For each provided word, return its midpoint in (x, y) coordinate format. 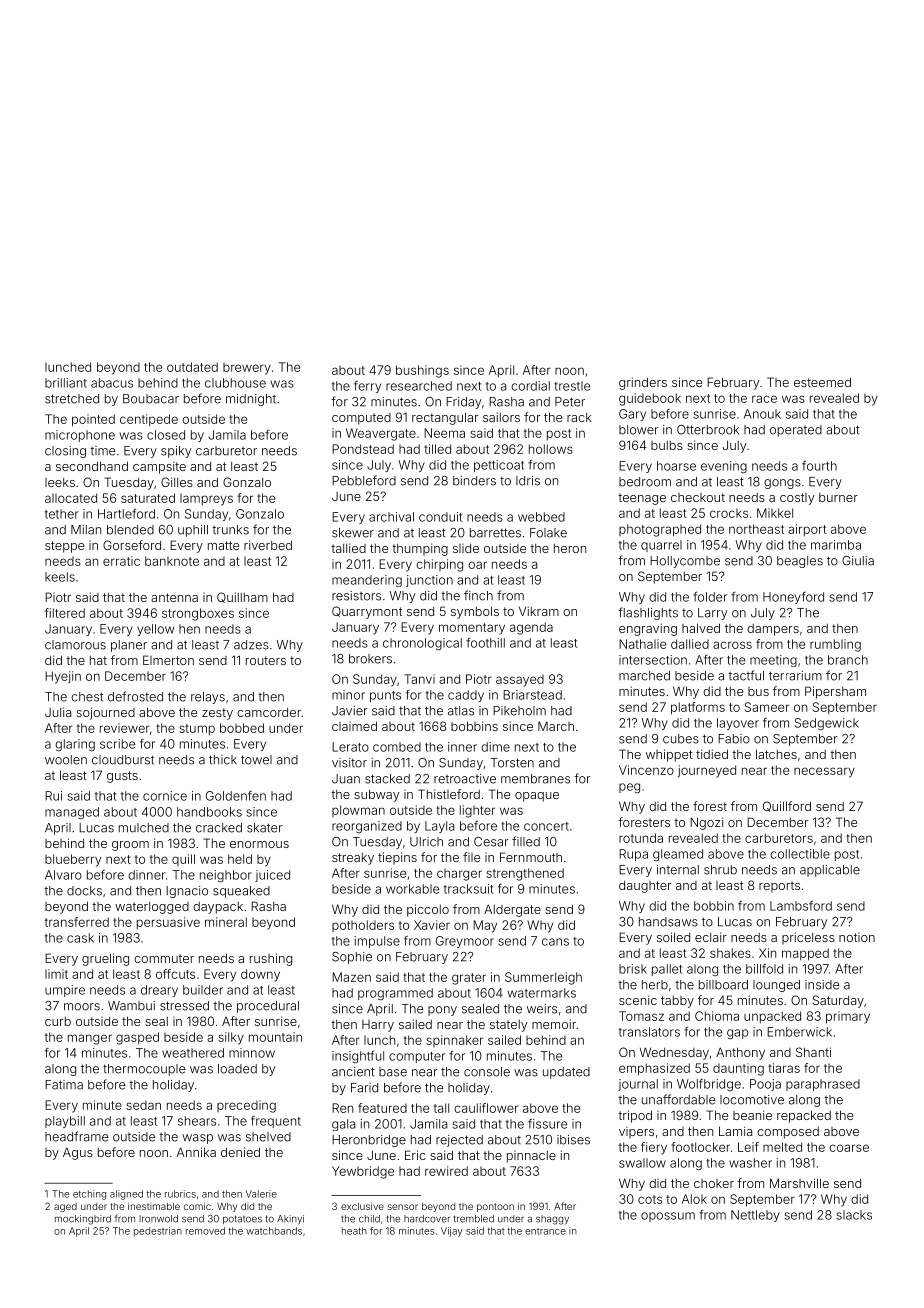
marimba (836, 545)
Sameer (767, 707)
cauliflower (486, 1108)
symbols (475, 612)
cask (80, 938)
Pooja (765, 1085)
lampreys (206, 499)
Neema (444, 433)
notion (857, 937)
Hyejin (63, 677)
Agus (78, 1153)
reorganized (367, 827)
